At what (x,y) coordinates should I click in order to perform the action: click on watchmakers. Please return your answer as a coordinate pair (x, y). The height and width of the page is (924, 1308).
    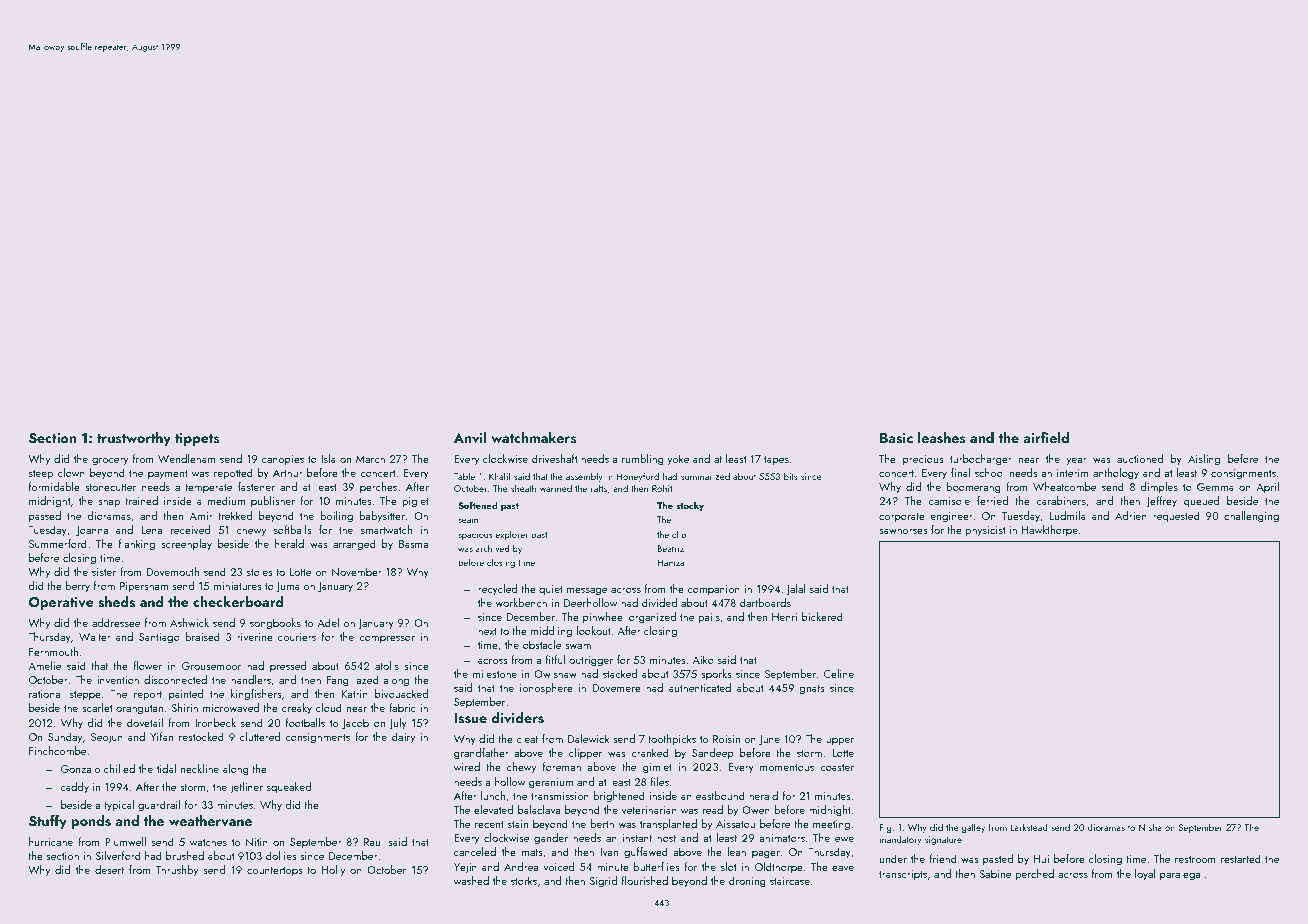
    Looking at the image, I should click on (534, 438).
